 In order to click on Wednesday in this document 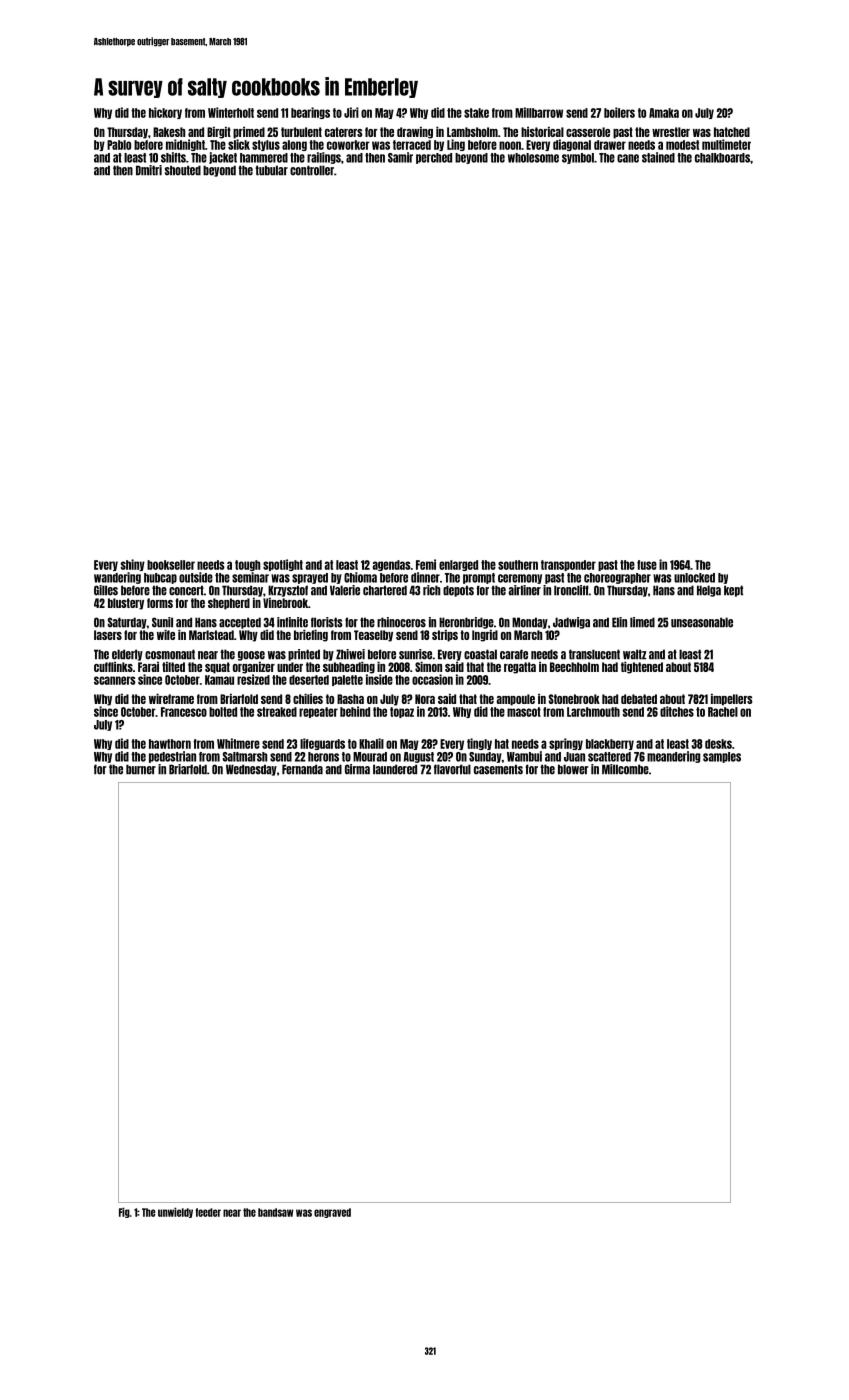, I will do `click(251, 770)`.
